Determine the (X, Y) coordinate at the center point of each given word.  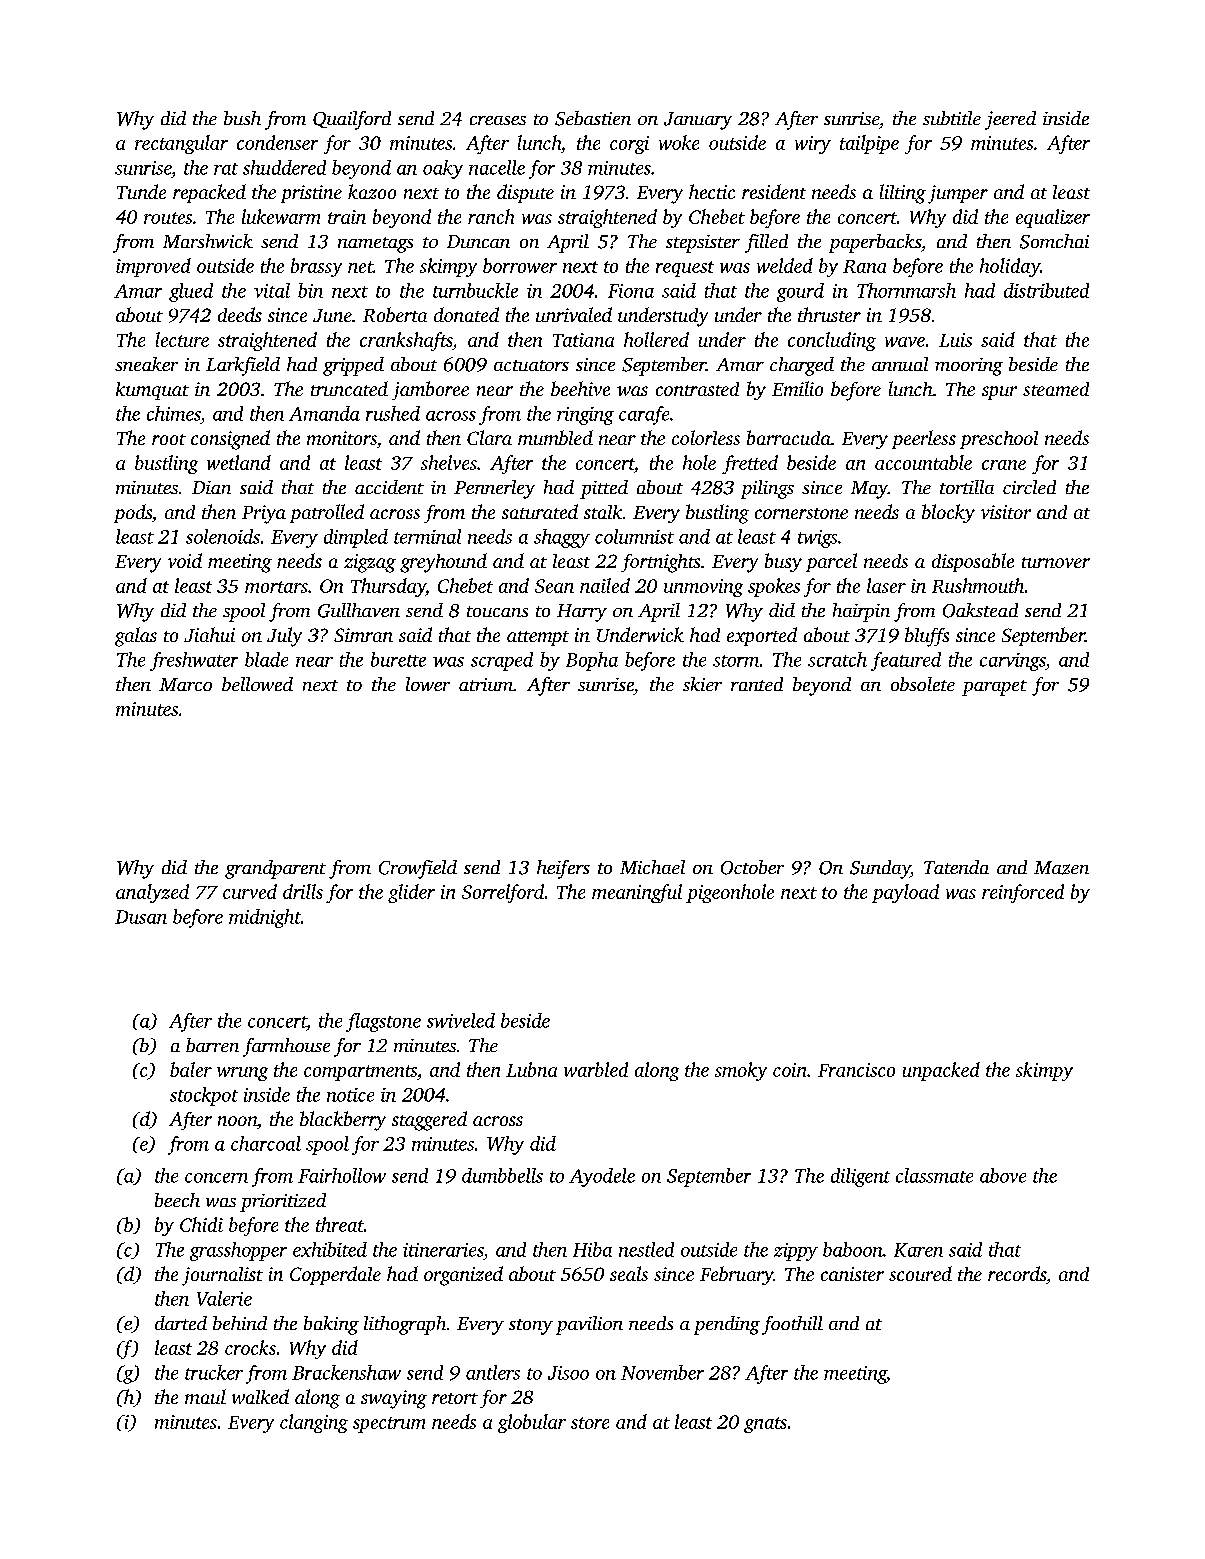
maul (205, 1396)
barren (212, 1045)
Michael (652, 867)
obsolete (923, 684)
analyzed (152, 893)
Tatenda (956, 867)
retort (455, 1398)
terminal (427, 536)
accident (389, 487)
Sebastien (593, 118)
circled (1029, 487)
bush (242, 118)
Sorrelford (503, 893)
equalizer (1053, 218)
